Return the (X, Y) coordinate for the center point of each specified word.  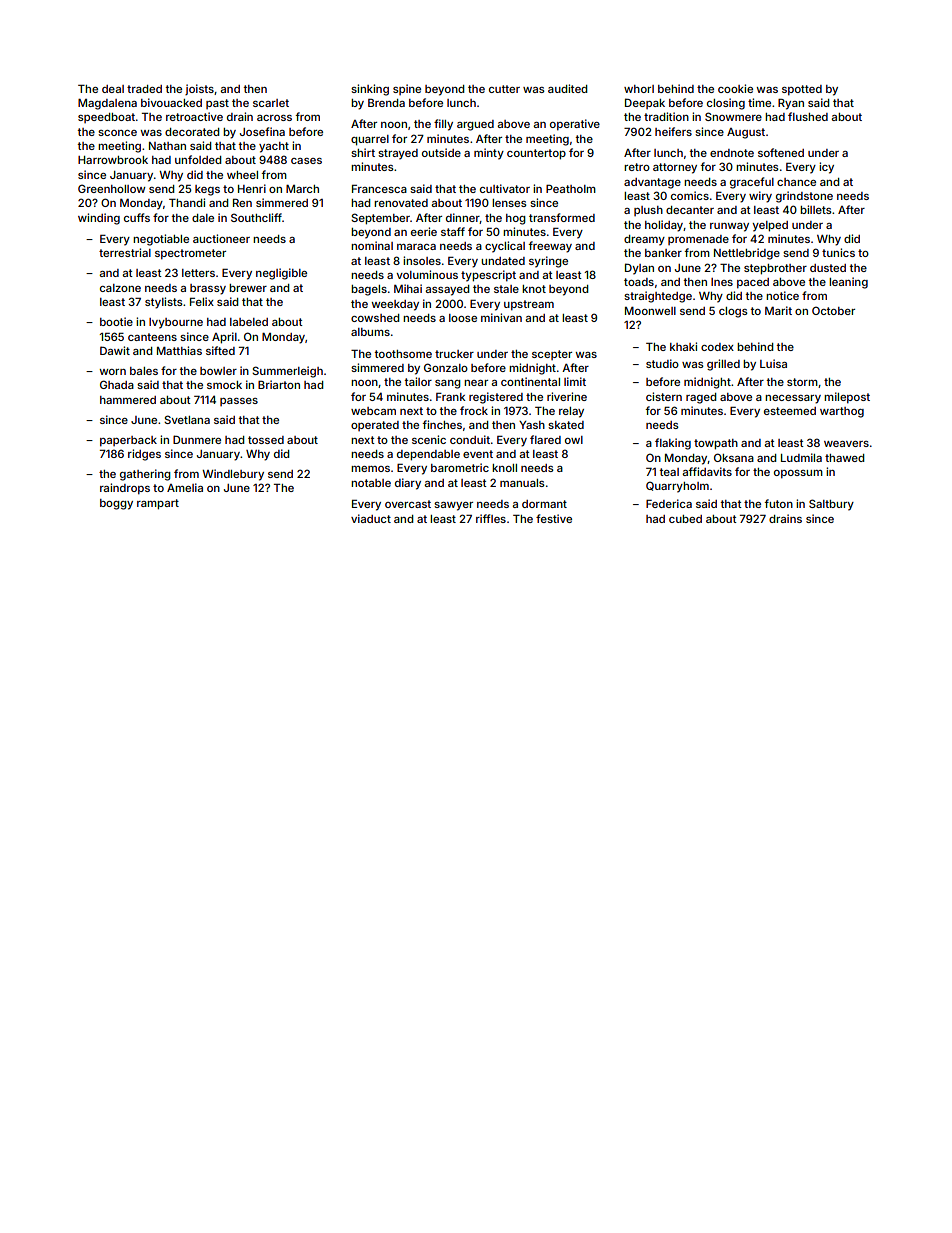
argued (475, 125)
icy (826, 168)
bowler (218, 371)
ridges (144, 455)
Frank (451, 396)
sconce (117, 133)
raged (701, 398)
